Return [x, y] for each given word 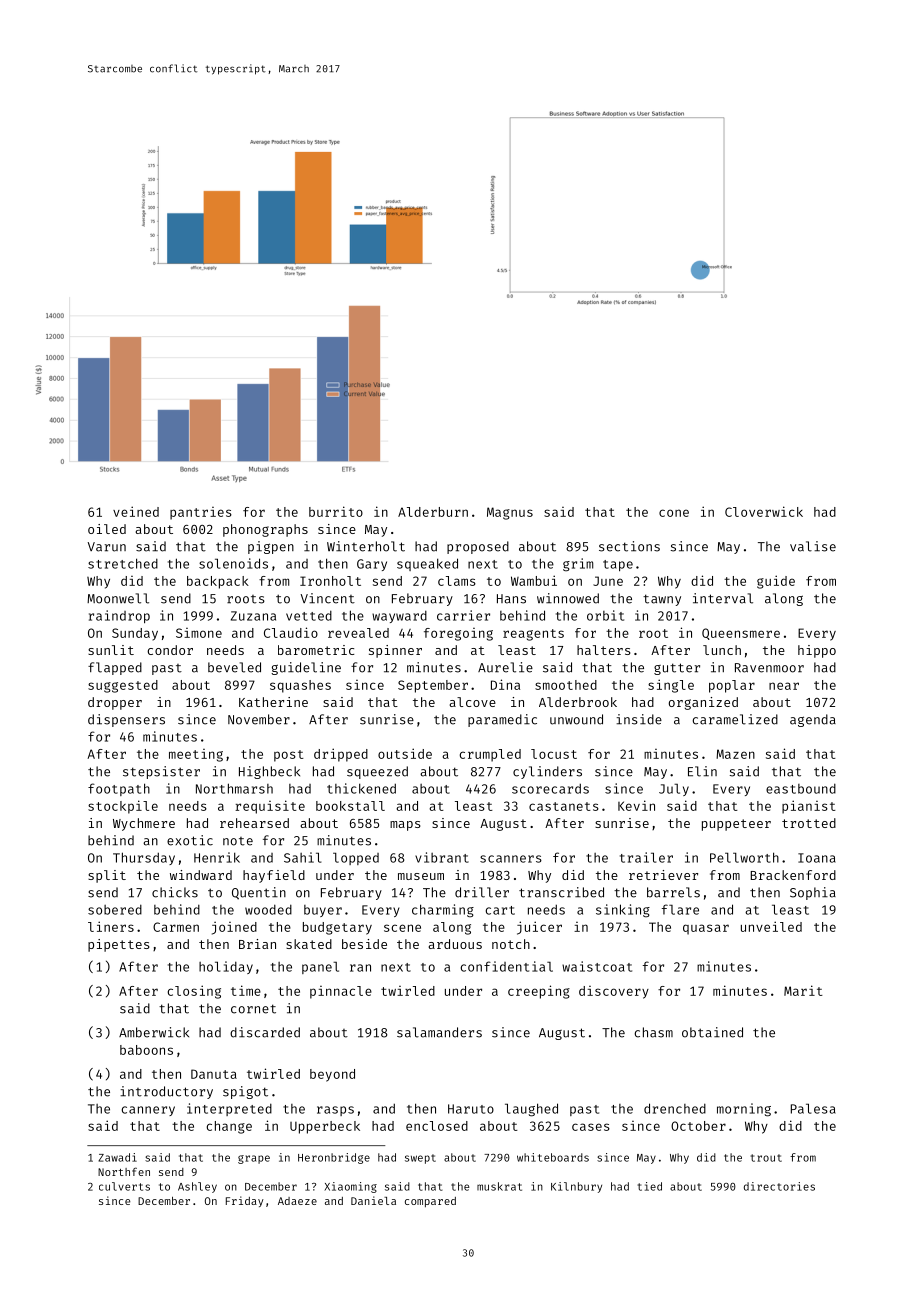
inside [639, 719]
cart [500, 910]
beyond [332, 1075]
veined [136, 511]
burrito [336, 511]
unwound [576, 719]
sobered [115, 909]
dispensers [126, 720]
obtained [712, 1032]
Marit [803, 990]
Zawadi [117, 1157]
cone [674, 513]
